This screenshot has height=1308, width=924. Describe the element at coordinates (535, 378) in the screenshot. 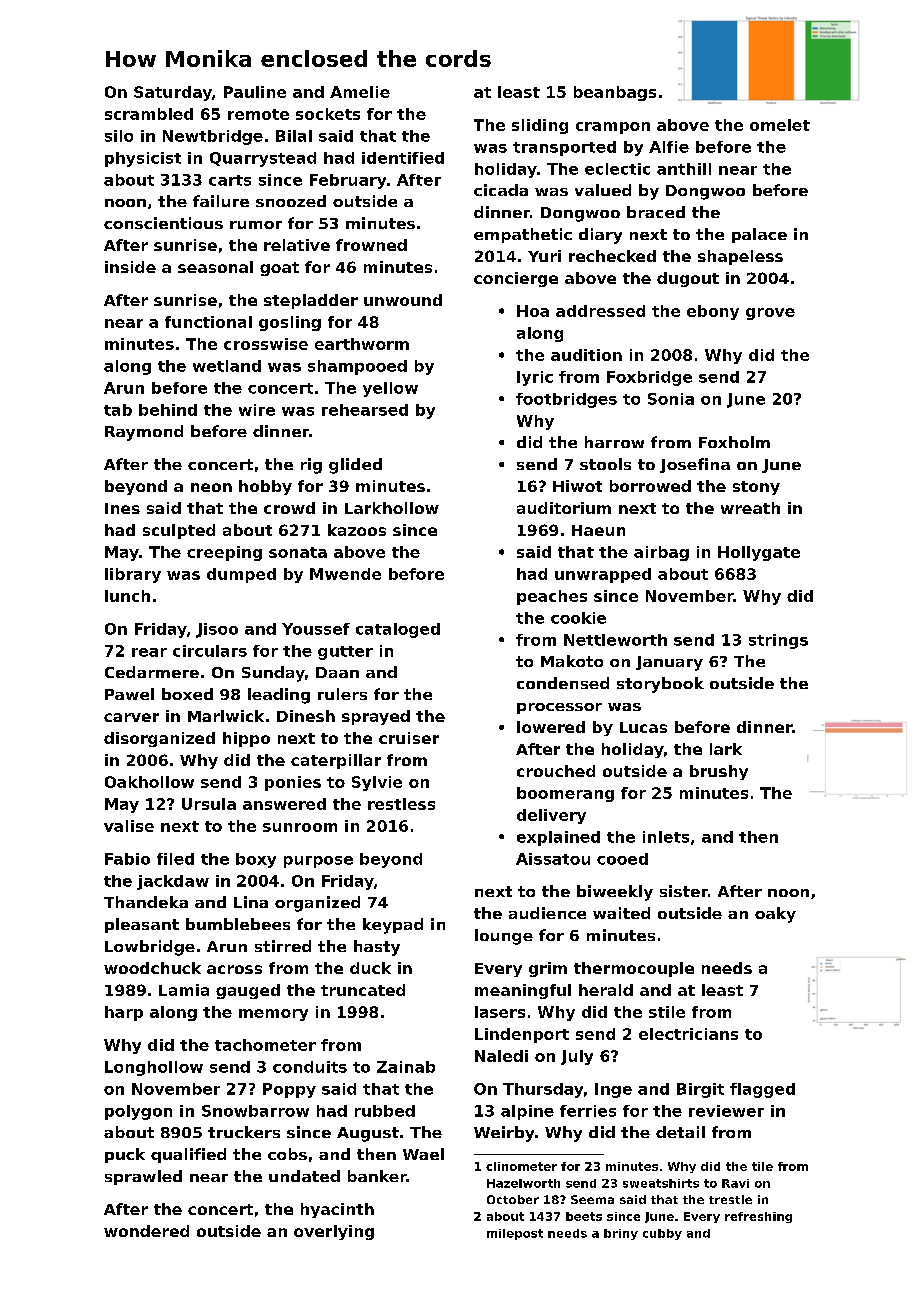

I see `lyric` at that location.
